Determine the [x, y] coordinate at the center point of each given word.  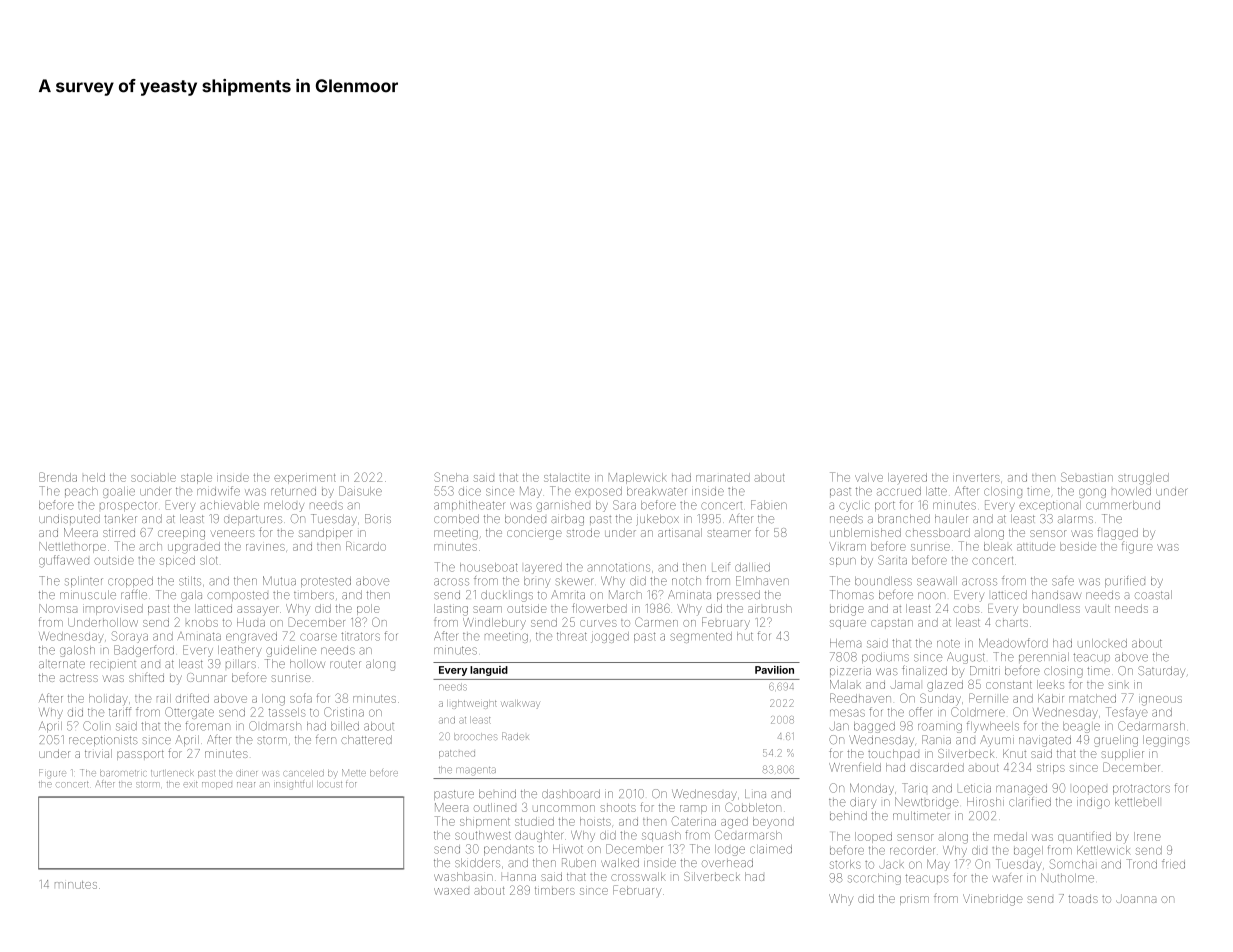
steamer [729, 533]
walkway [521, 705]
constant [1009, 685]
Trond [1142, 864]
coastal [1153, 595]
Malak [845, 684]
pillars [241, 664]
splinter [84, 582]
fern [326, 741]
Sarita [892, 560]
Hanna [519, 877]
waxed [451, 891]
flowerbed [599, 608]
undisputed [69, 519]
